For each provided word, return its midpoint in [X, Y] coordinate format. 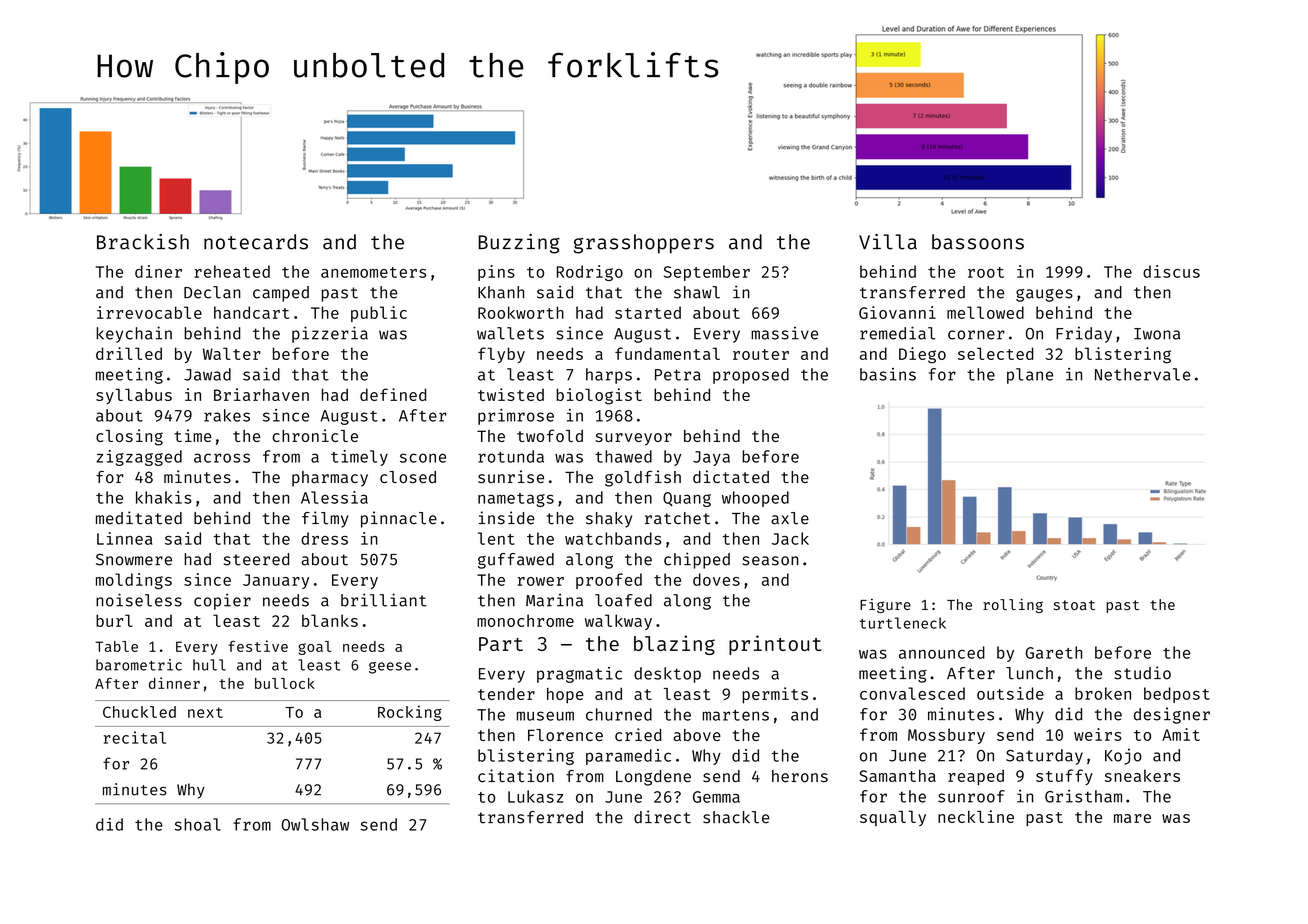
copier [222, 601]
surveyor [634, 439]
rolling [1013, 605]
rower [540, 581]
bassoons [978, 242]
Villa [888, 242]
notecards [256, 242]
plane [1030, 376]
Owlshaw [315, 824]
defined [393, 394]
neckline [976, 816]
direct [662, 817]
